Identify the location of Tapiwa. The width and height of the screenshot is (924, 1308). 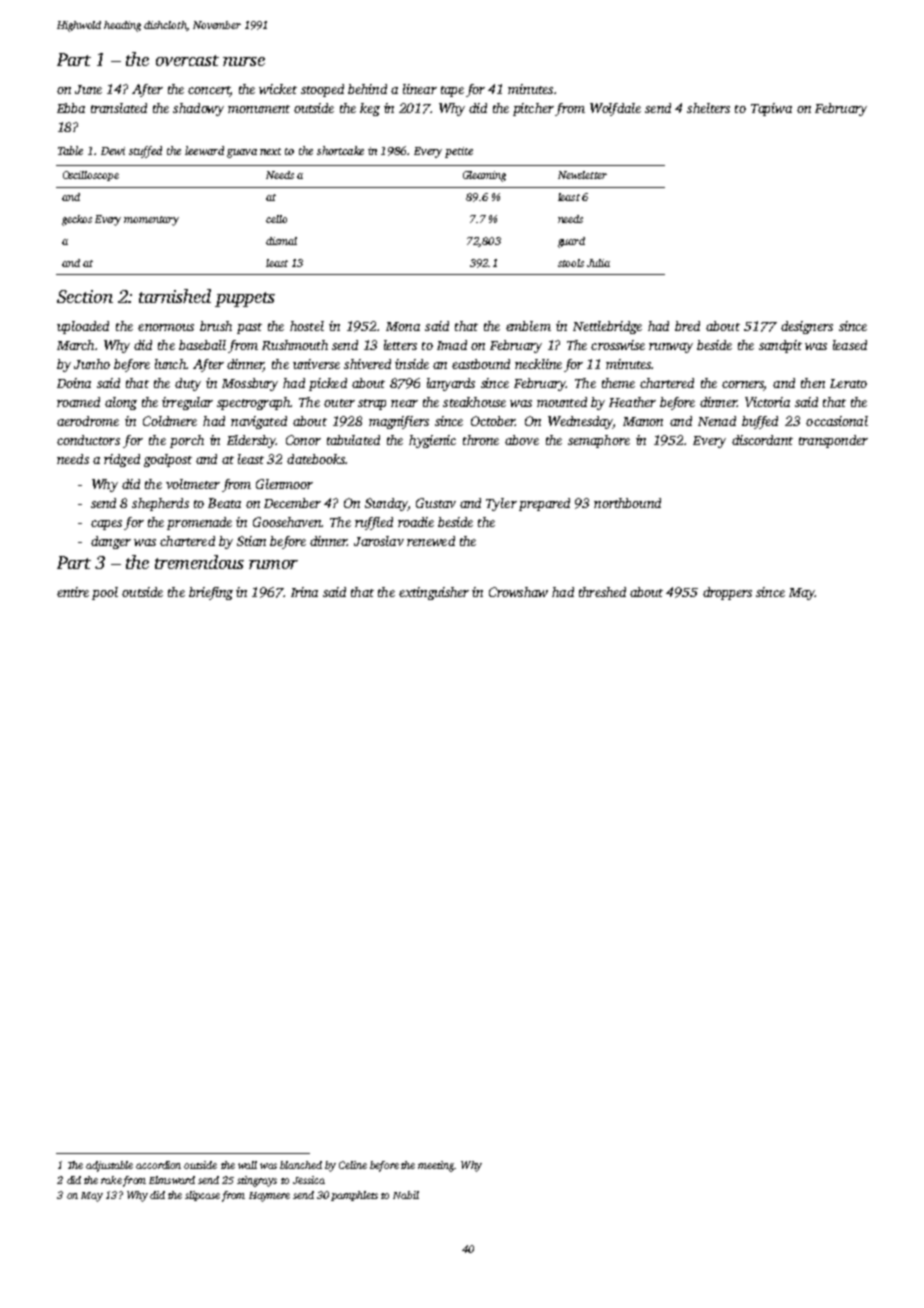
(771, 109).
